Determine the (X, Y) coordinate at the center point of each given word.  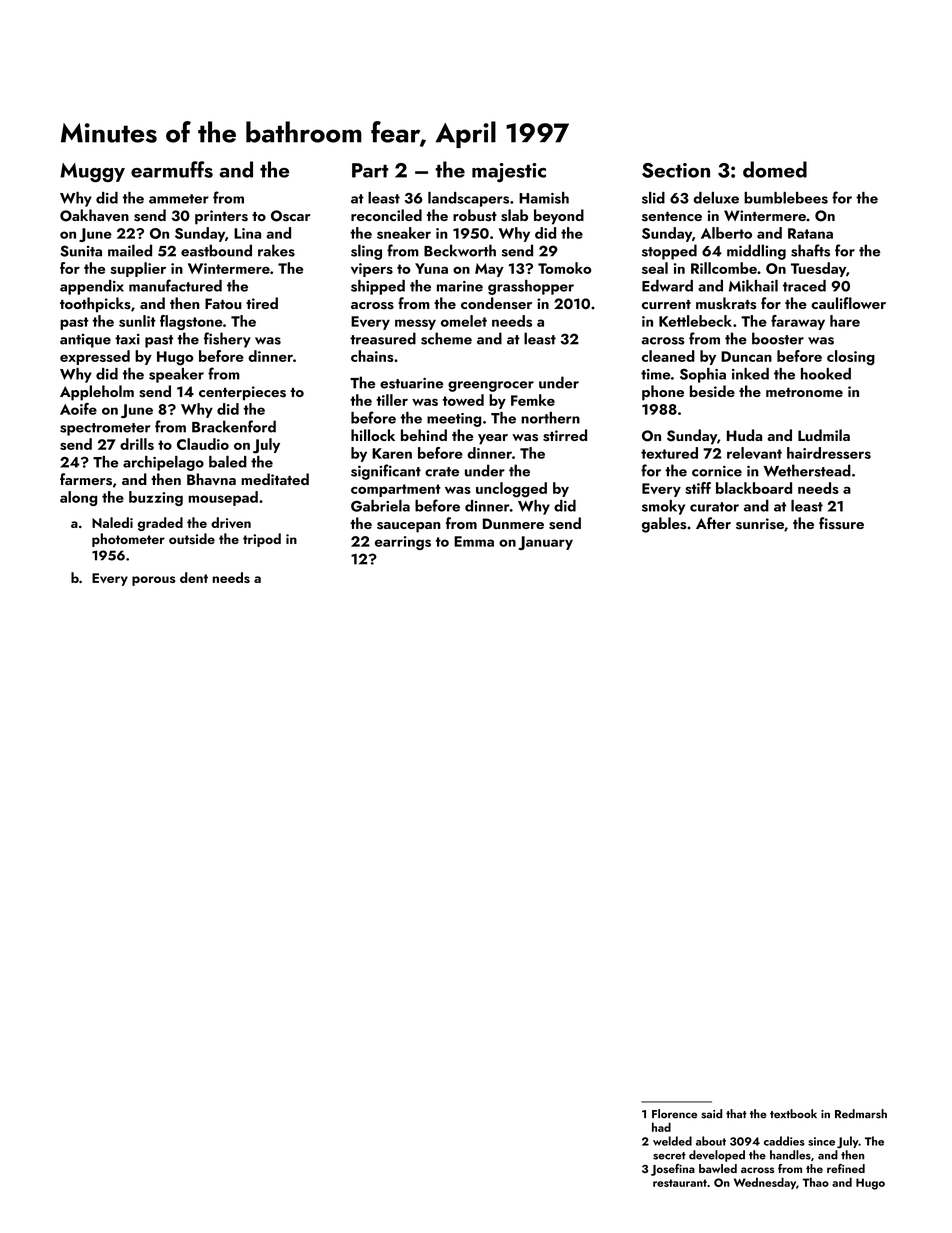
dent (194, 577)
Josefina (673, 1170)
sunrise (760, 524)
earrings (403, 543)
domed (775, 169)
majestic (509, 173)
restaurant (680, 1183)
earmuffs (172, 169)
